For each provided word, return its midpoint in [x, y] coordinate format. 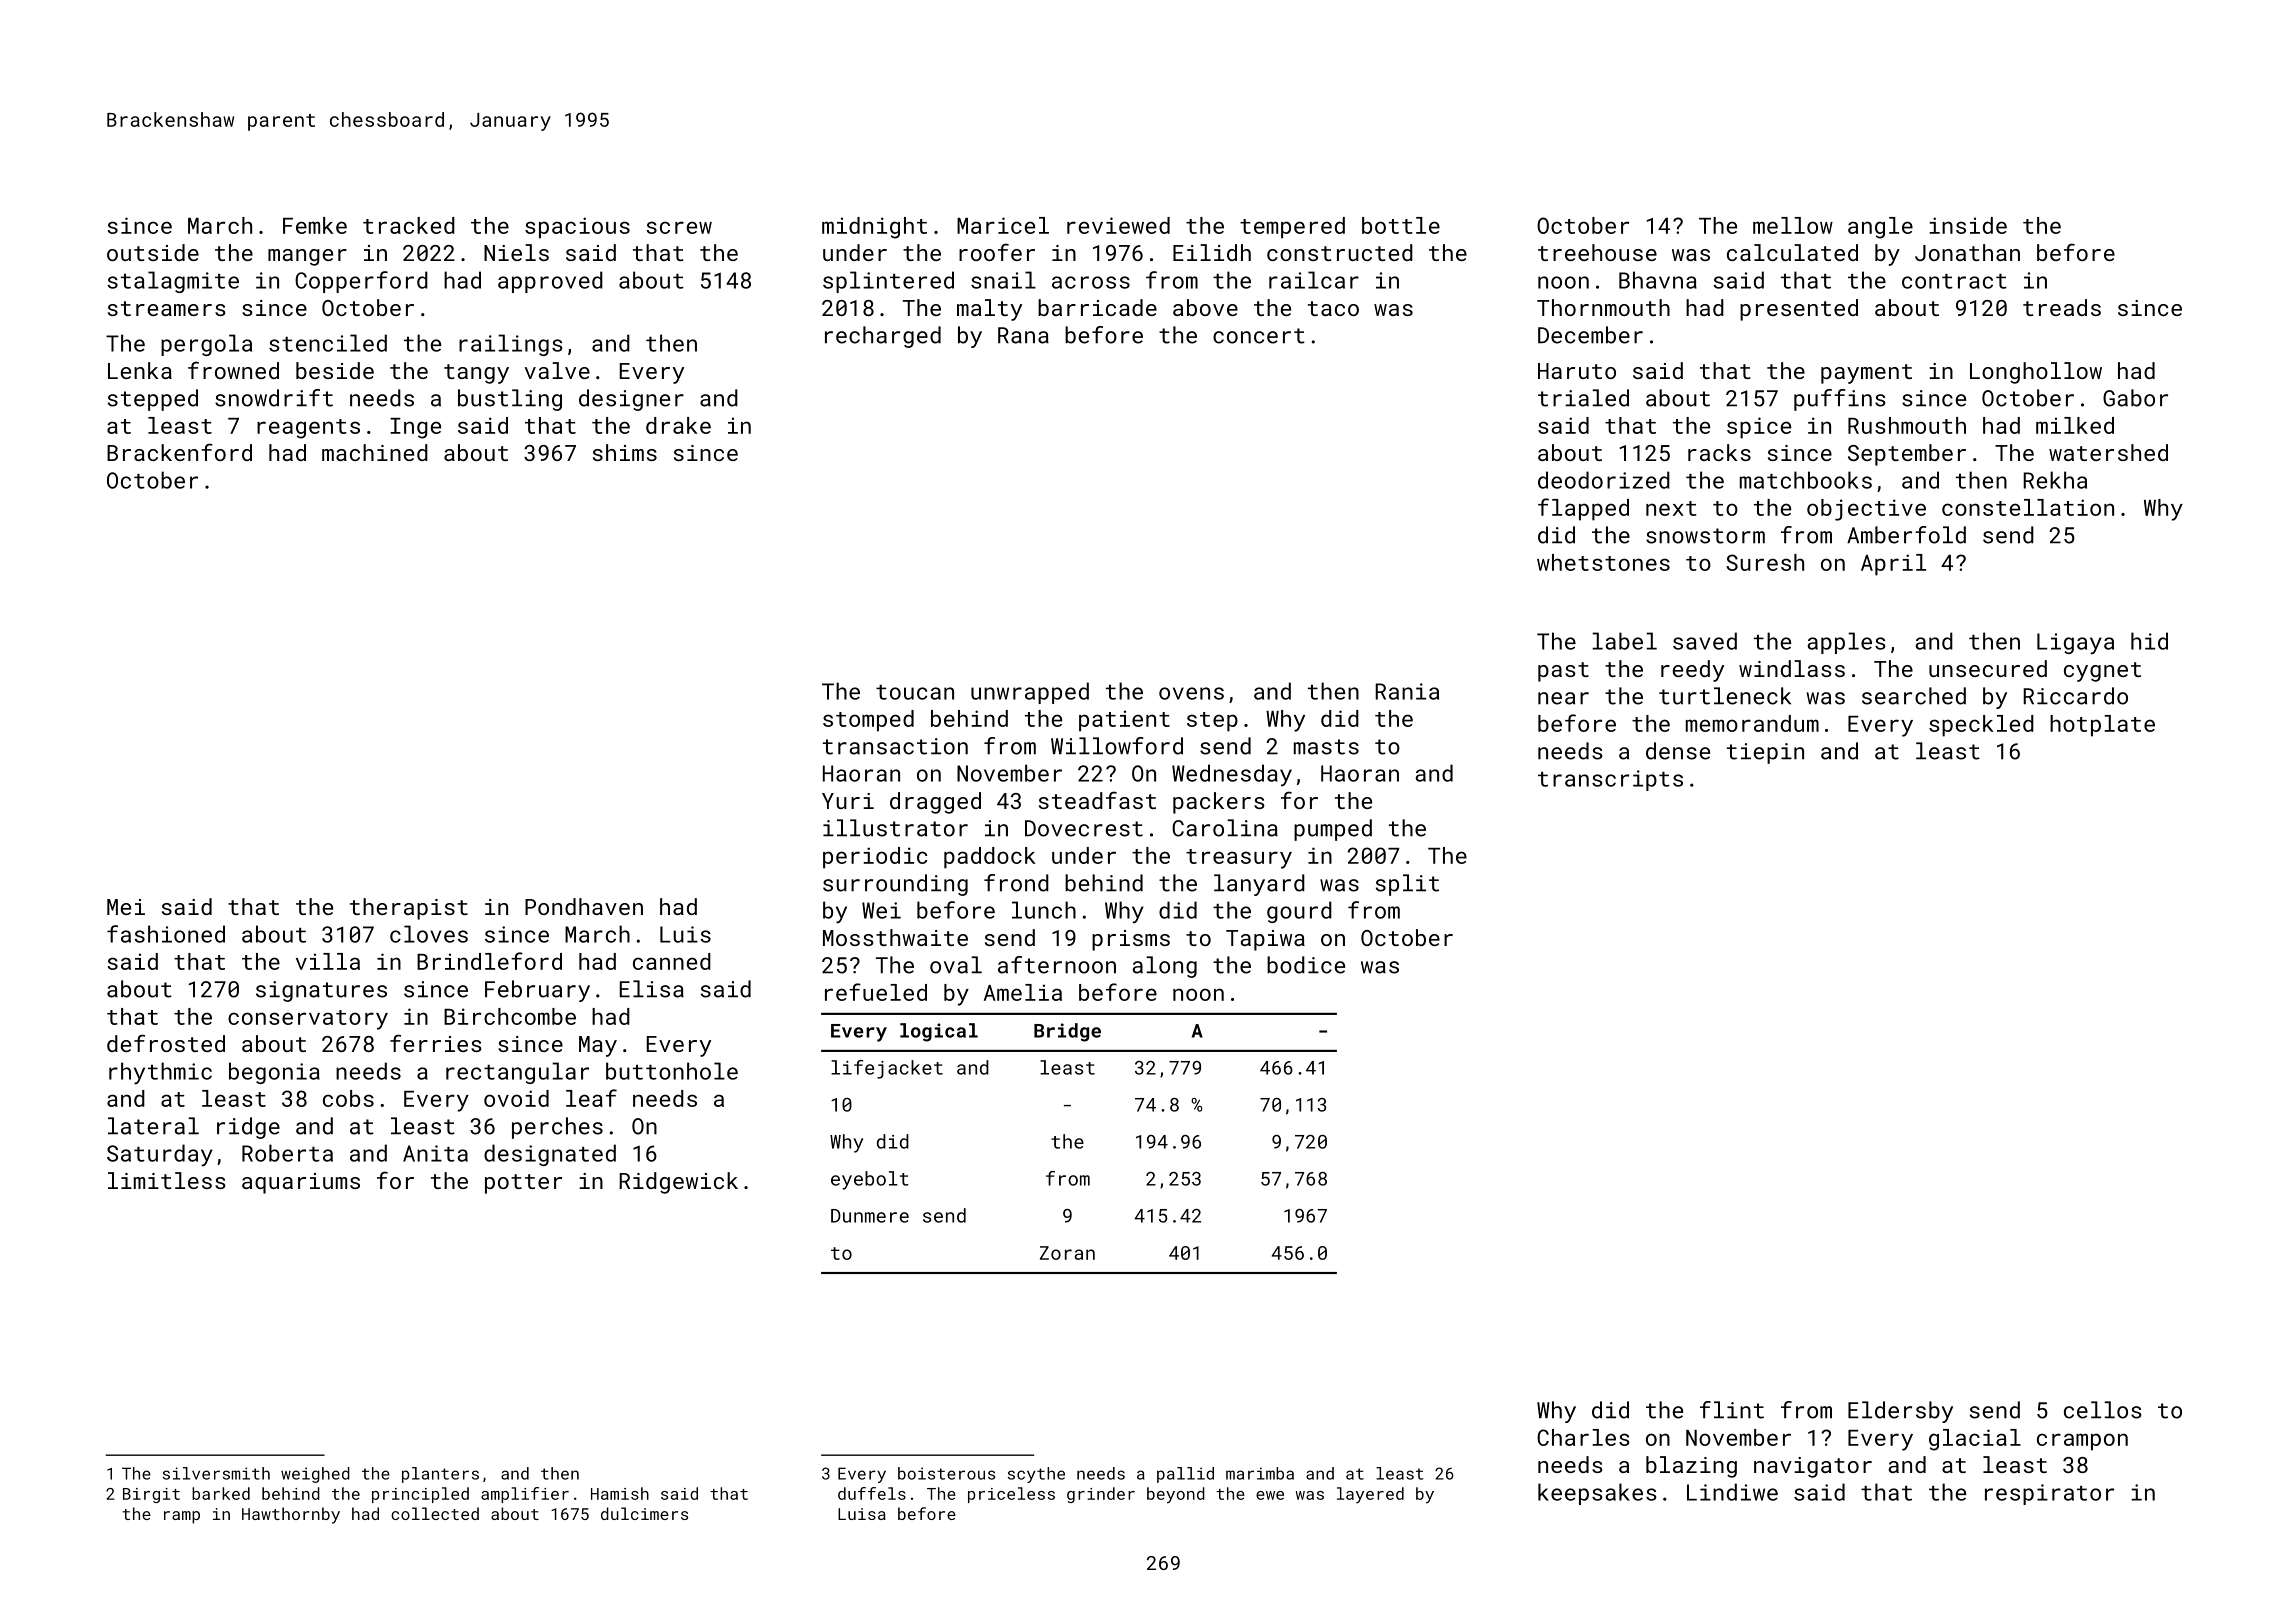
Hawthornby [291, 1515]
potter [523, 1184]
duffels [872, 1493]
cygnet [2102, 672]
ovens [1191, 693]
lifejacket [887, 1069]
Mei [126, 907]
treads [2062, 307]
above [1205, 307]
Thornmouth [1603, 307]
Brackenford [179, 452]
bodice [1306, 965]
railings [511, 345]
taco [1333, 308]
